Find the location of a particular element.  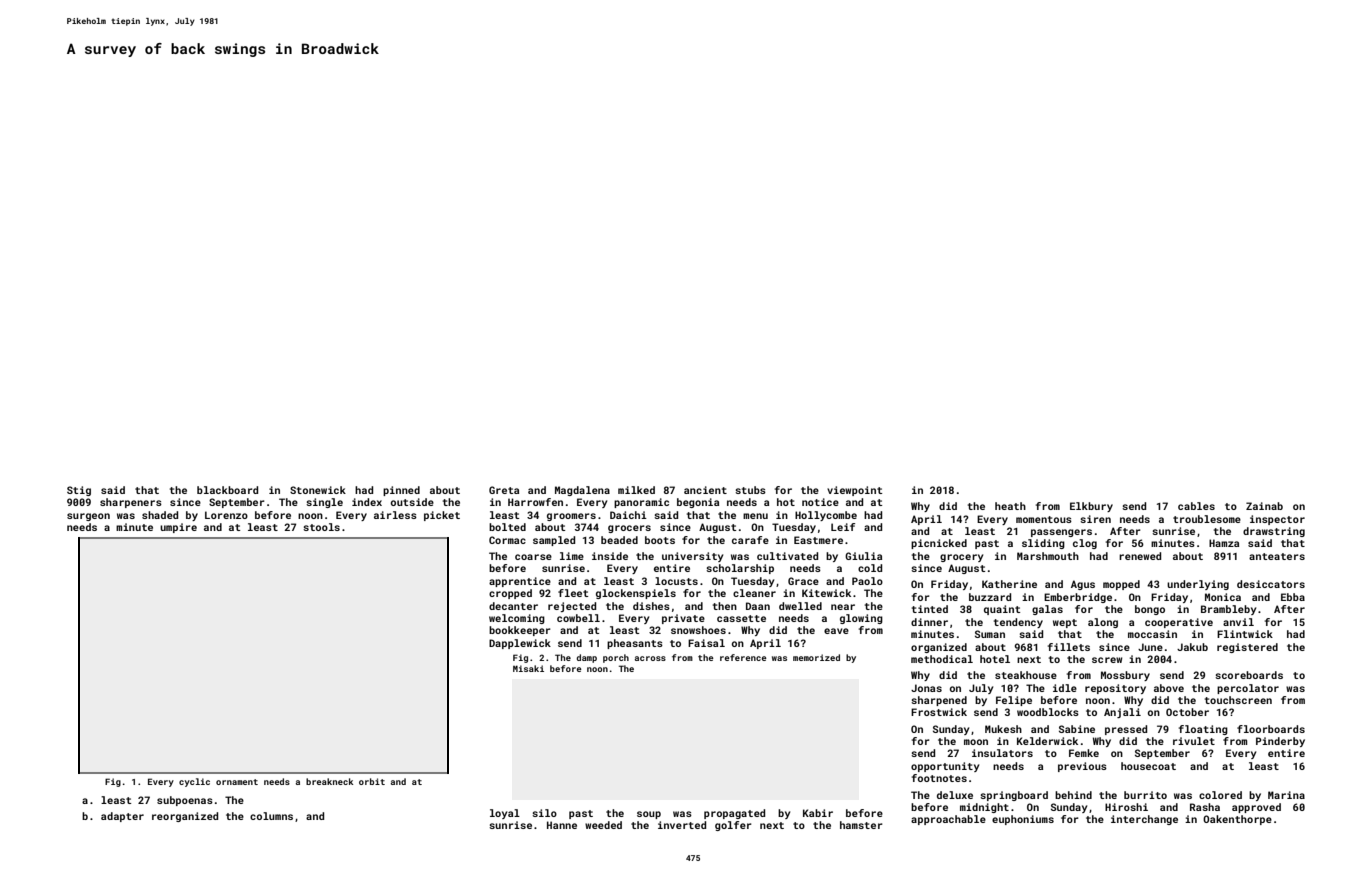

scoreboards is located at coordinates (1249, 675).
